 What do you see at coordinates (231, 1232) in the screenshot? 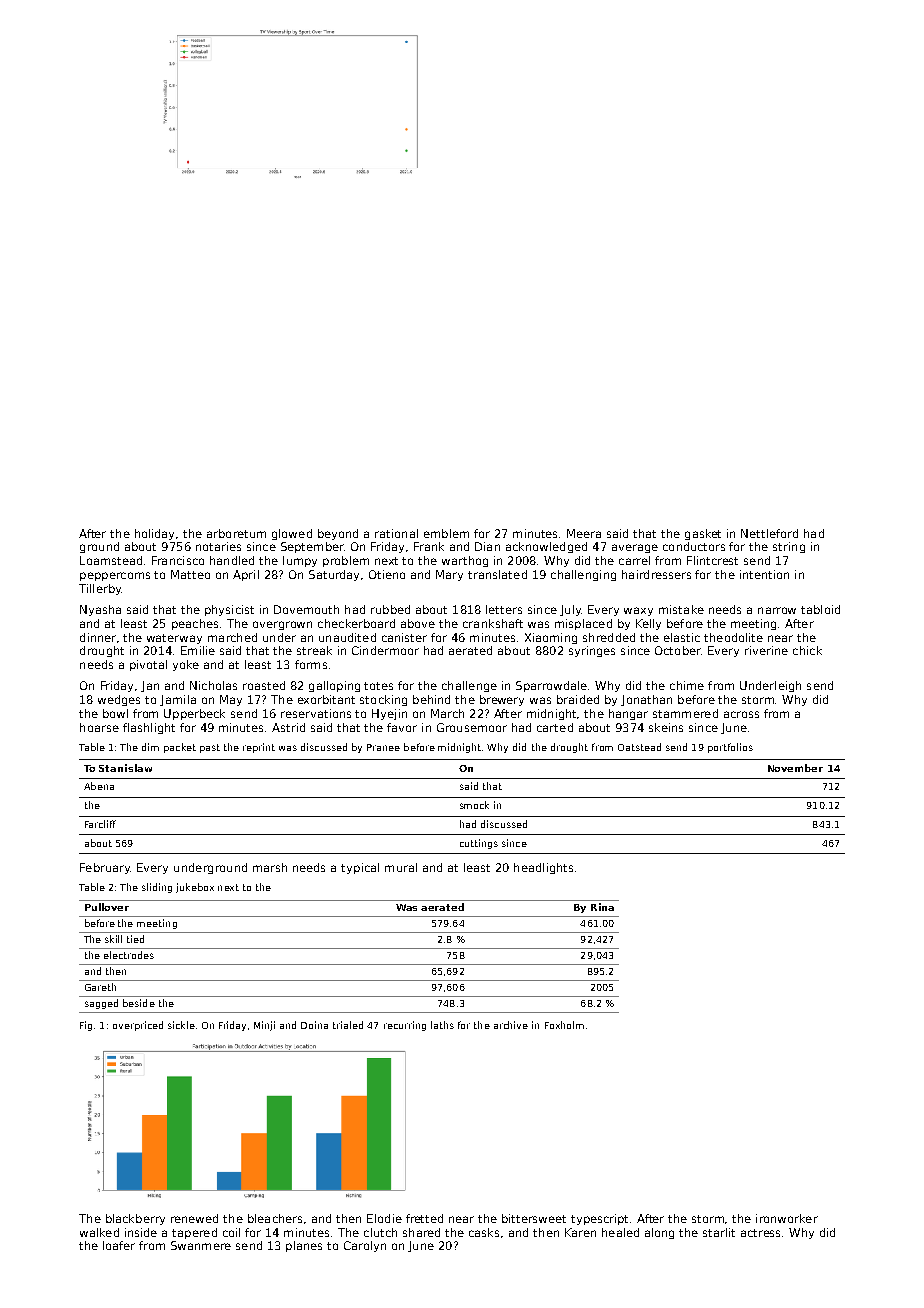
I see `coil` at bounding box center [231, 1232].
